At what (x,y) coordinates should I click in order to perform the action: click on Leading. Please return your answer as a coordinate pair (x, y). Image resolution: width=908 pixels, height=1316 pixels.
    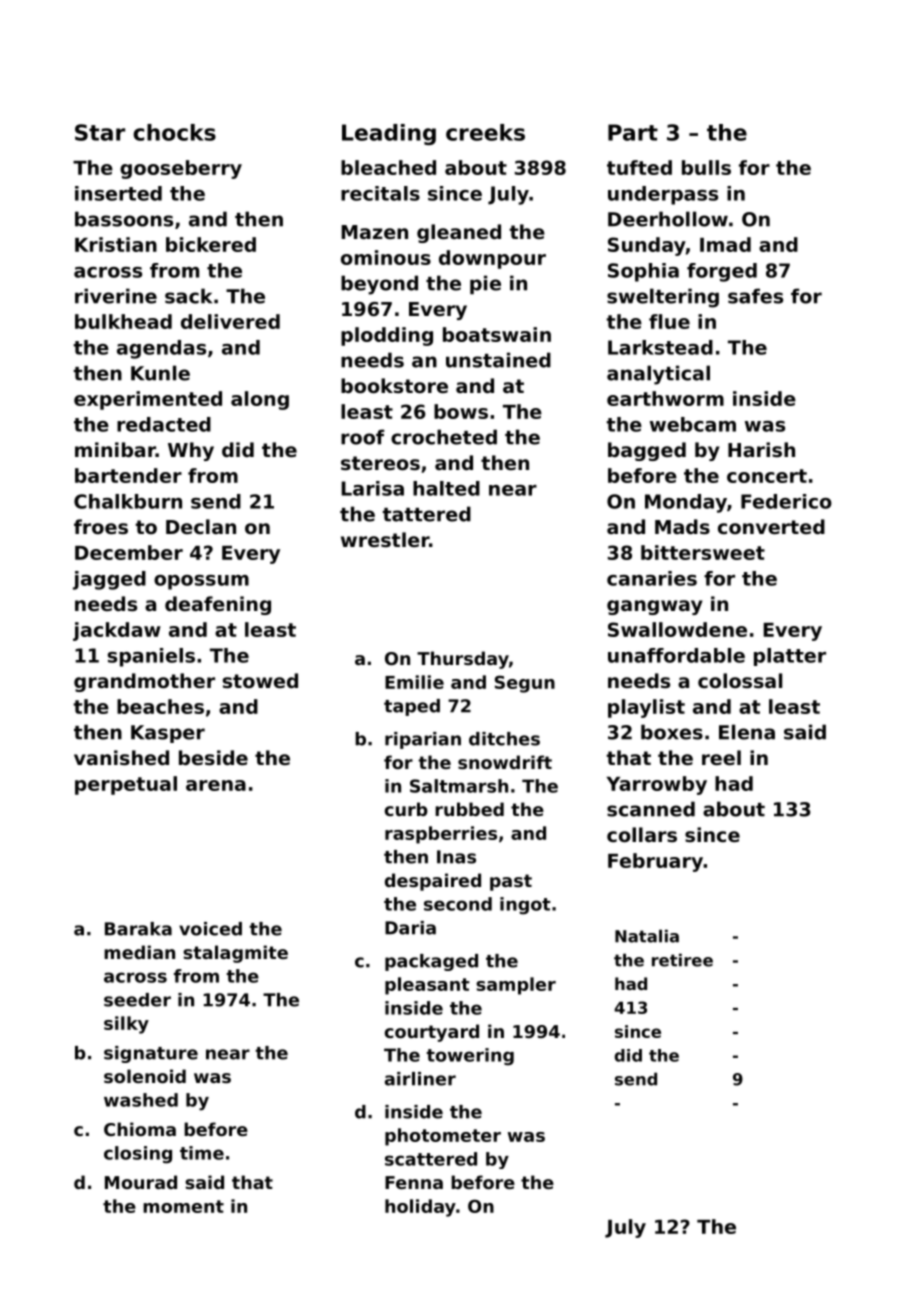
    Looking at the image, I should click on (389, 134).
